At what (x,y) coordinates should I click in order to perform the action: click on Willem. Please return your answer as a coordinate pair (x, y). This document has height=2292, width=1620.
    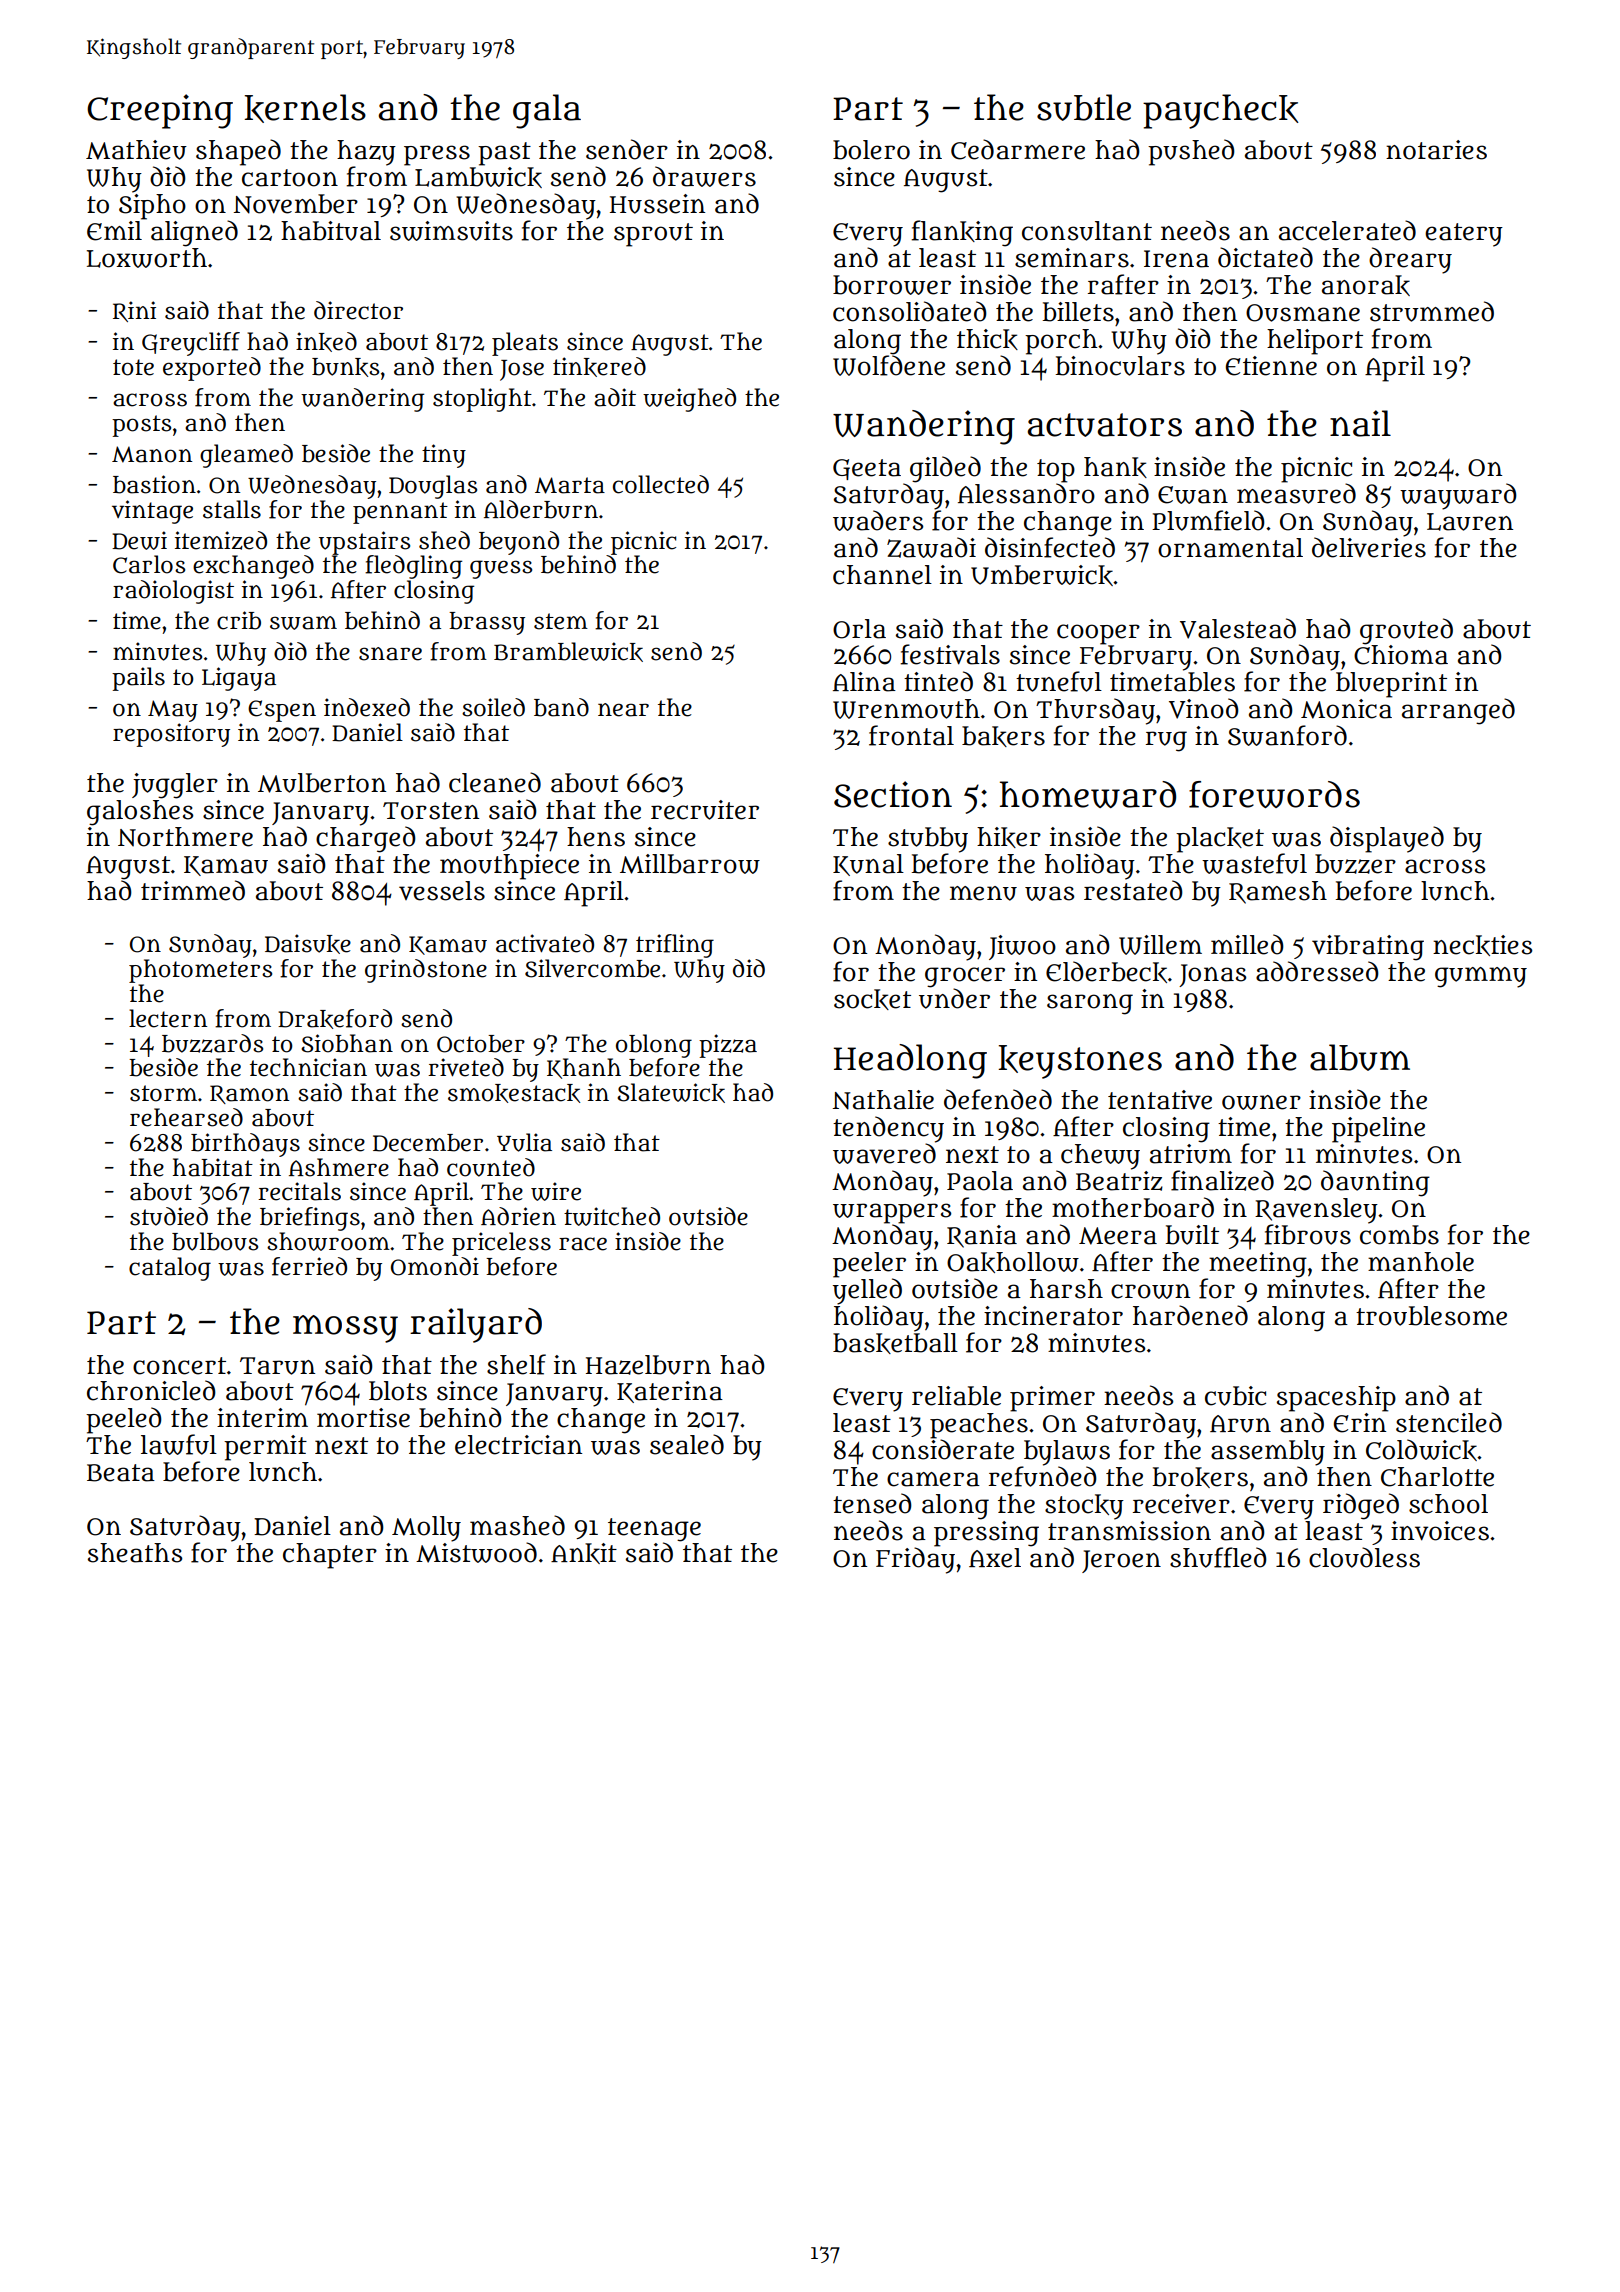
    Looking at the image, I should click on (1160, 945).
